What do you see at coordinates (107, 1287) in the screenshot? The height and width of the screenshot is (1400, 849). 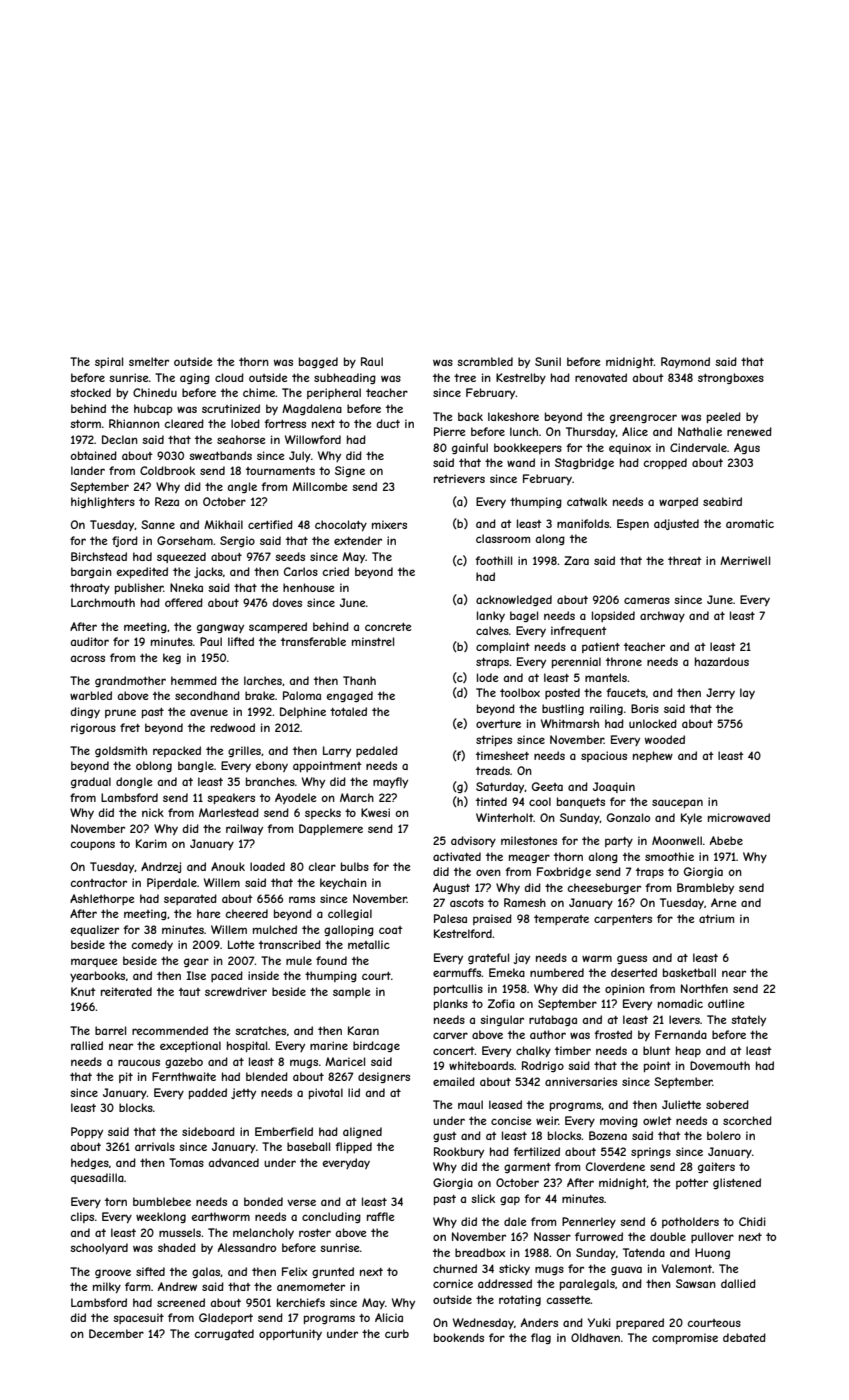 I see `milky` at bounding box center [107, 1287].
